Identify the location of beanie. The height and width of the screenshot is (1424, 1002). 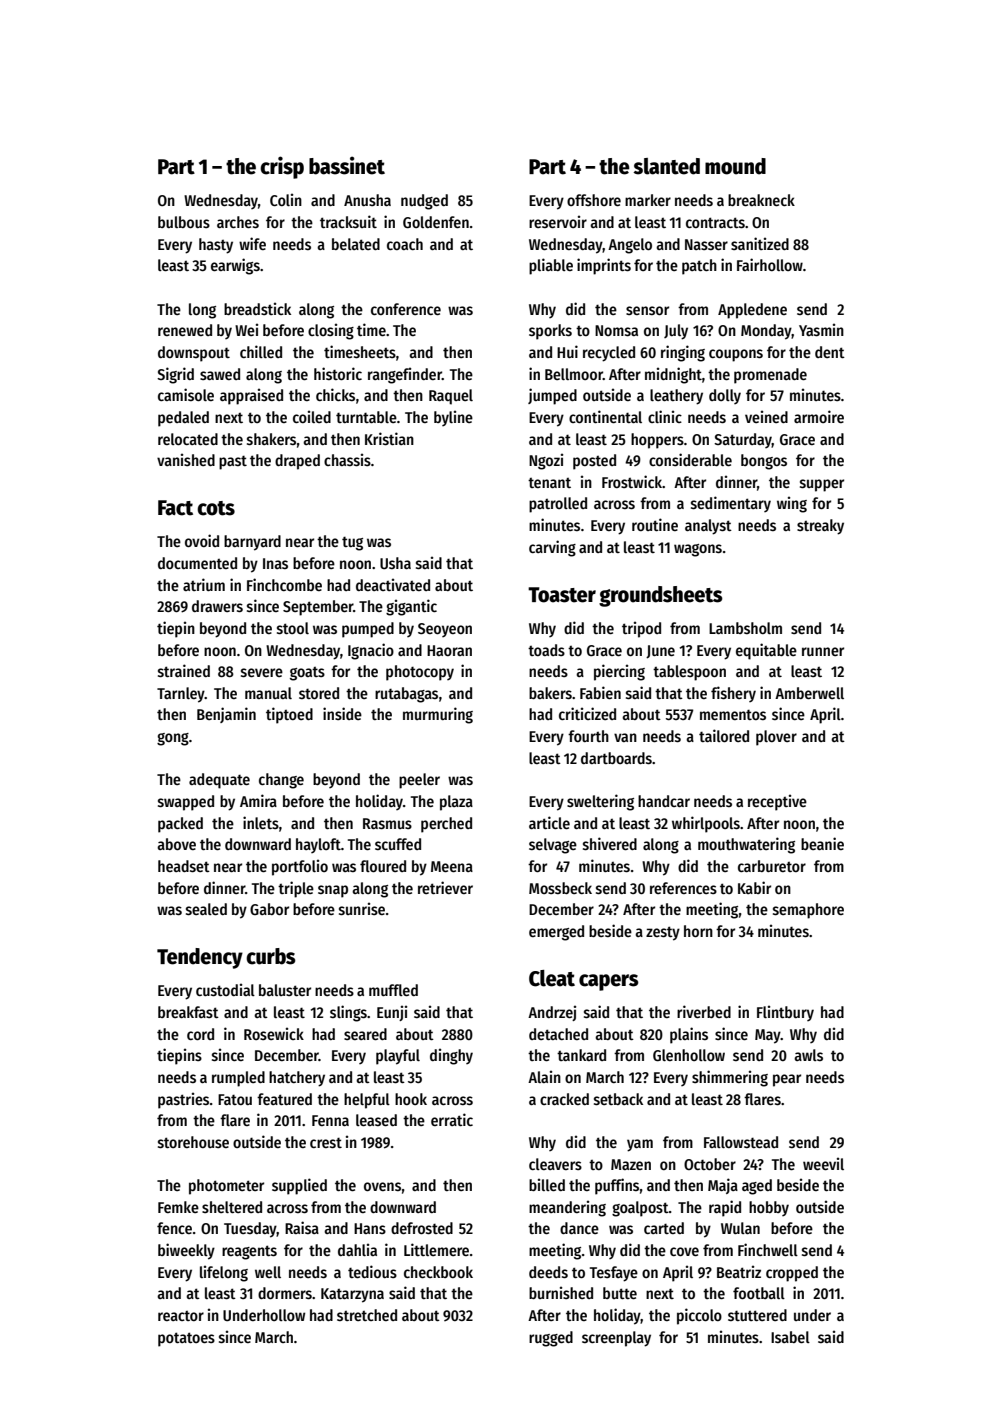
(822, 843).
